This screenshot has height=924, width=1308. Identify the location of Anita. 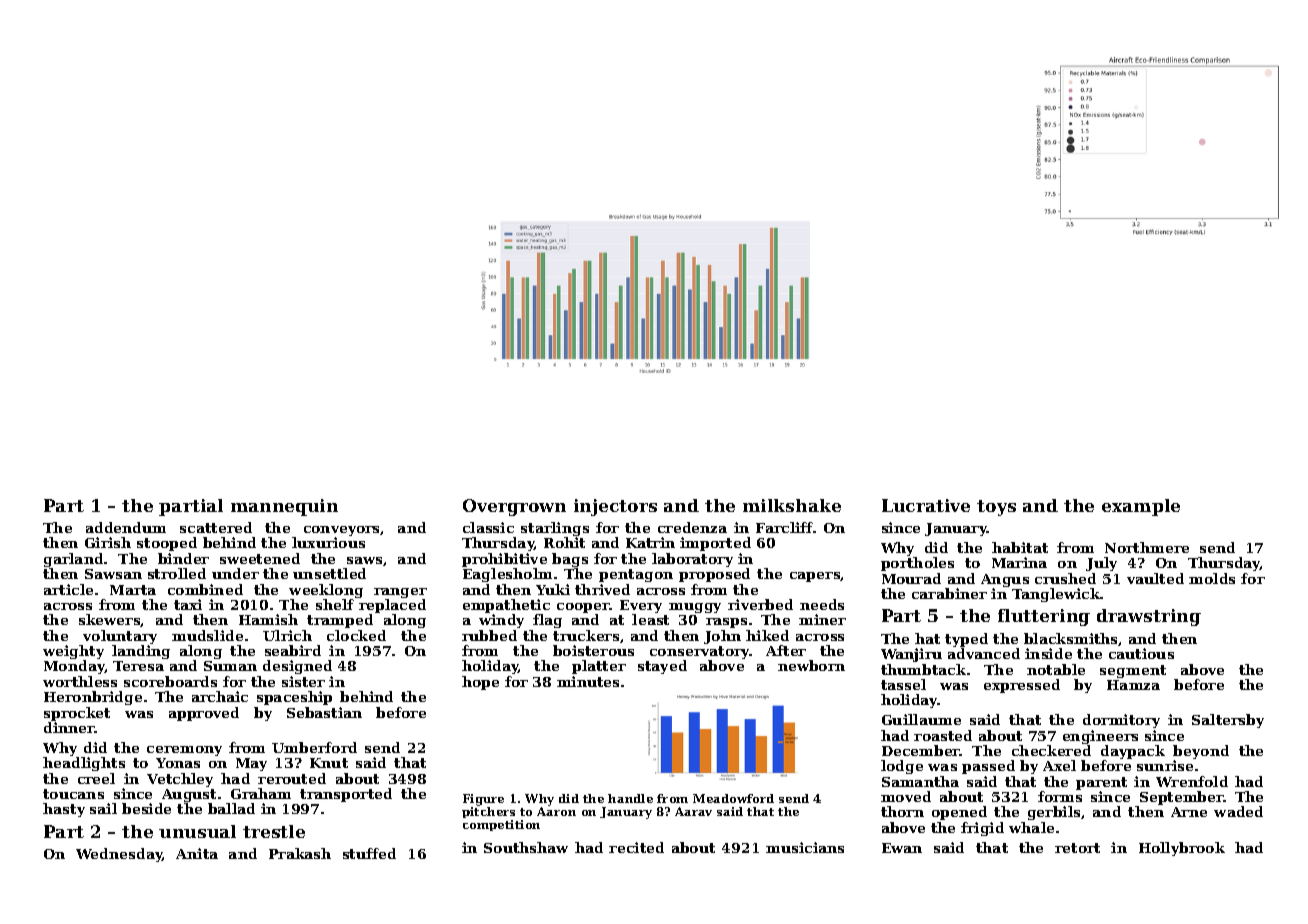
(197, 853).
